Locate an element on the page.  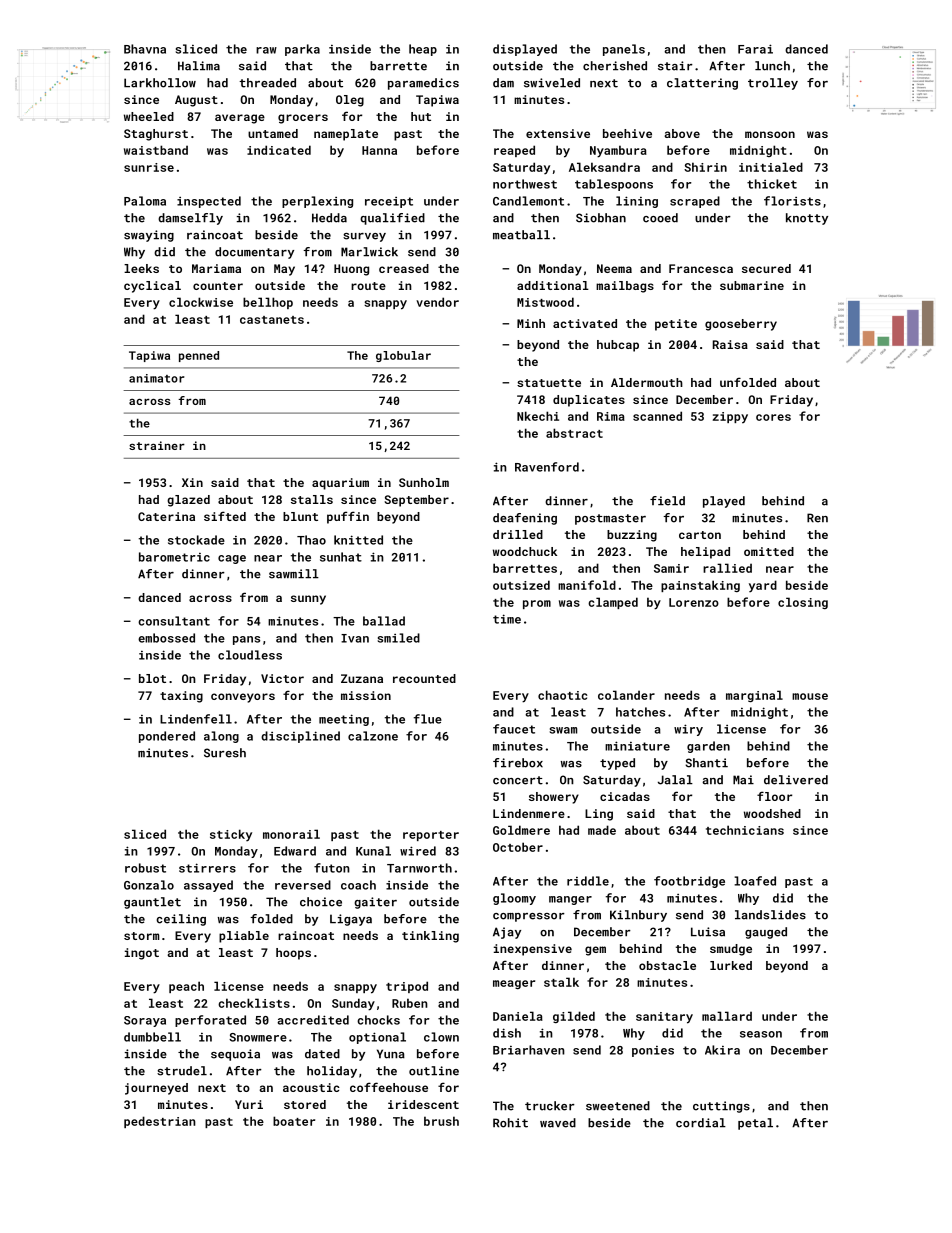
Bhavna is located at coordinates (145, 49).
